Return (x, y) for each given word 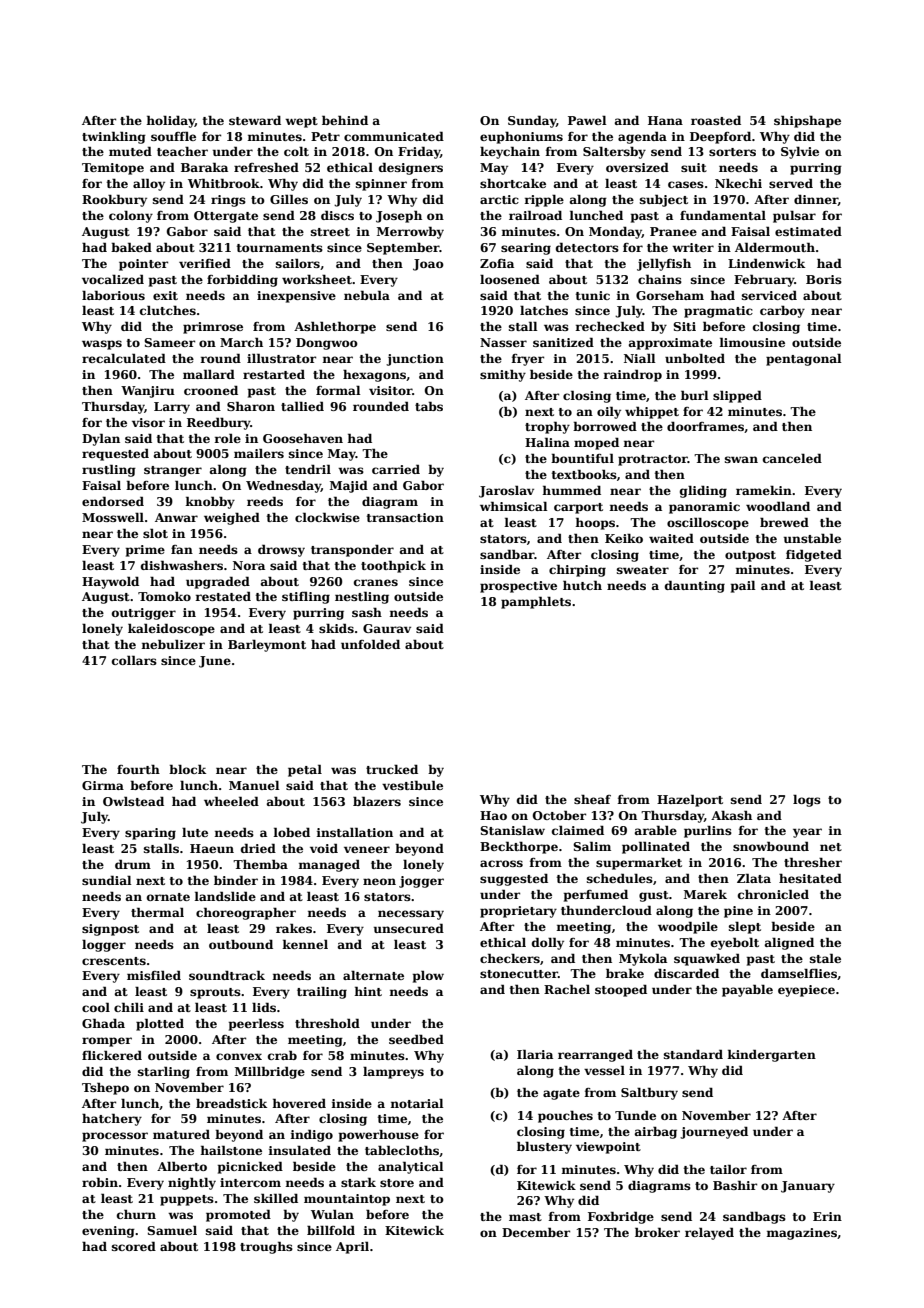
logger (104, 946)
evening (108, 1232)
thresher (813, 862)
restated (223, 596)
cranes (376, 582)
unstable (812, 538)
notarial (417, 1103)
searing (526, 249)
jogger (421, 882)
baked (131, 247)
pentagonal (804, 360)
